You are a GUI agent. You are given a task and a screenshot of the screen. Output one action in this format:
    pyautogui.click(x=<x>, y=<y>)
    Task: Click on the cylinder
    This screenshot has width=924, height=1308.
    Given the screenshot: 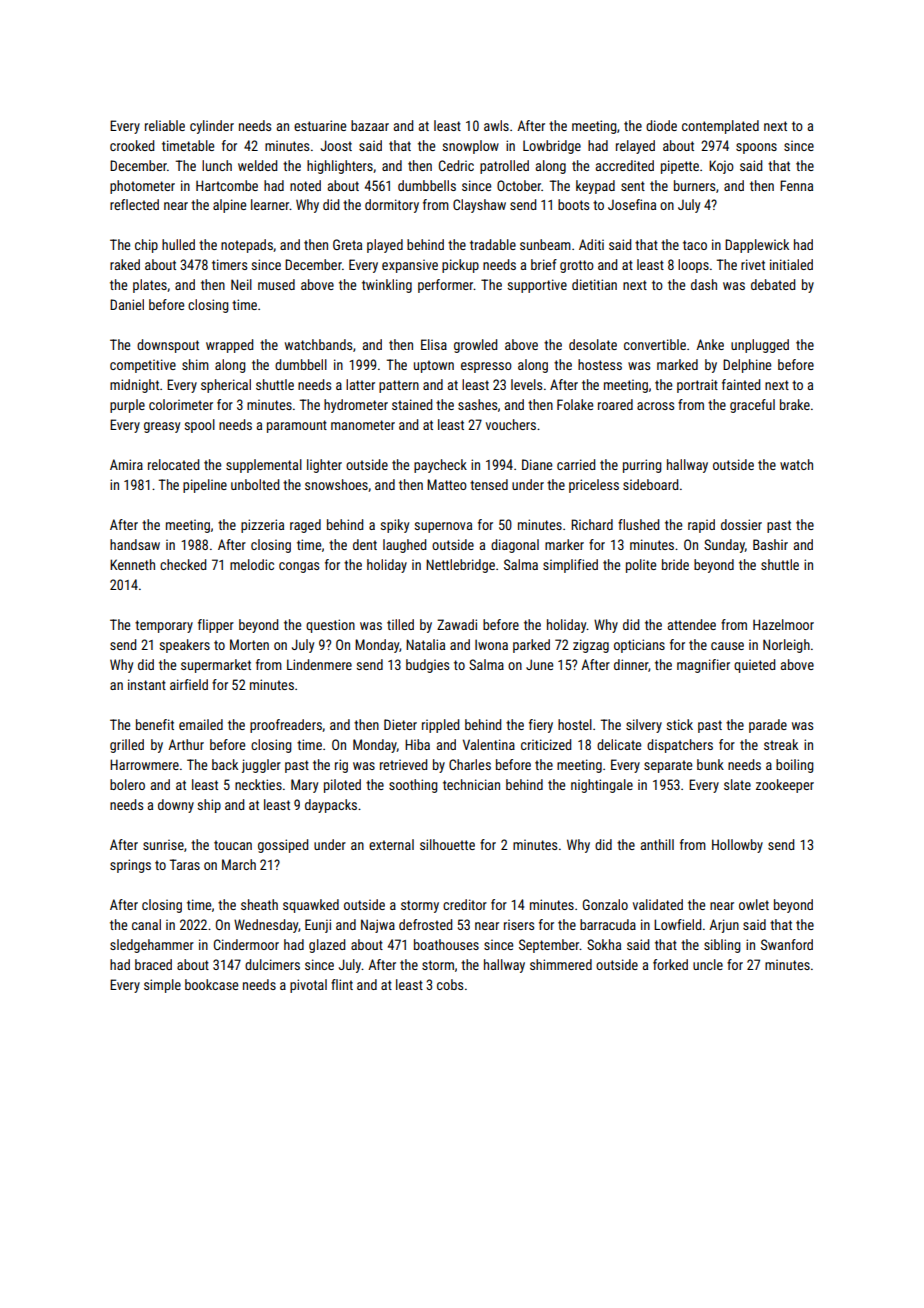 What is the action you would take?
    pyautogui.click(x=212, y=127)
